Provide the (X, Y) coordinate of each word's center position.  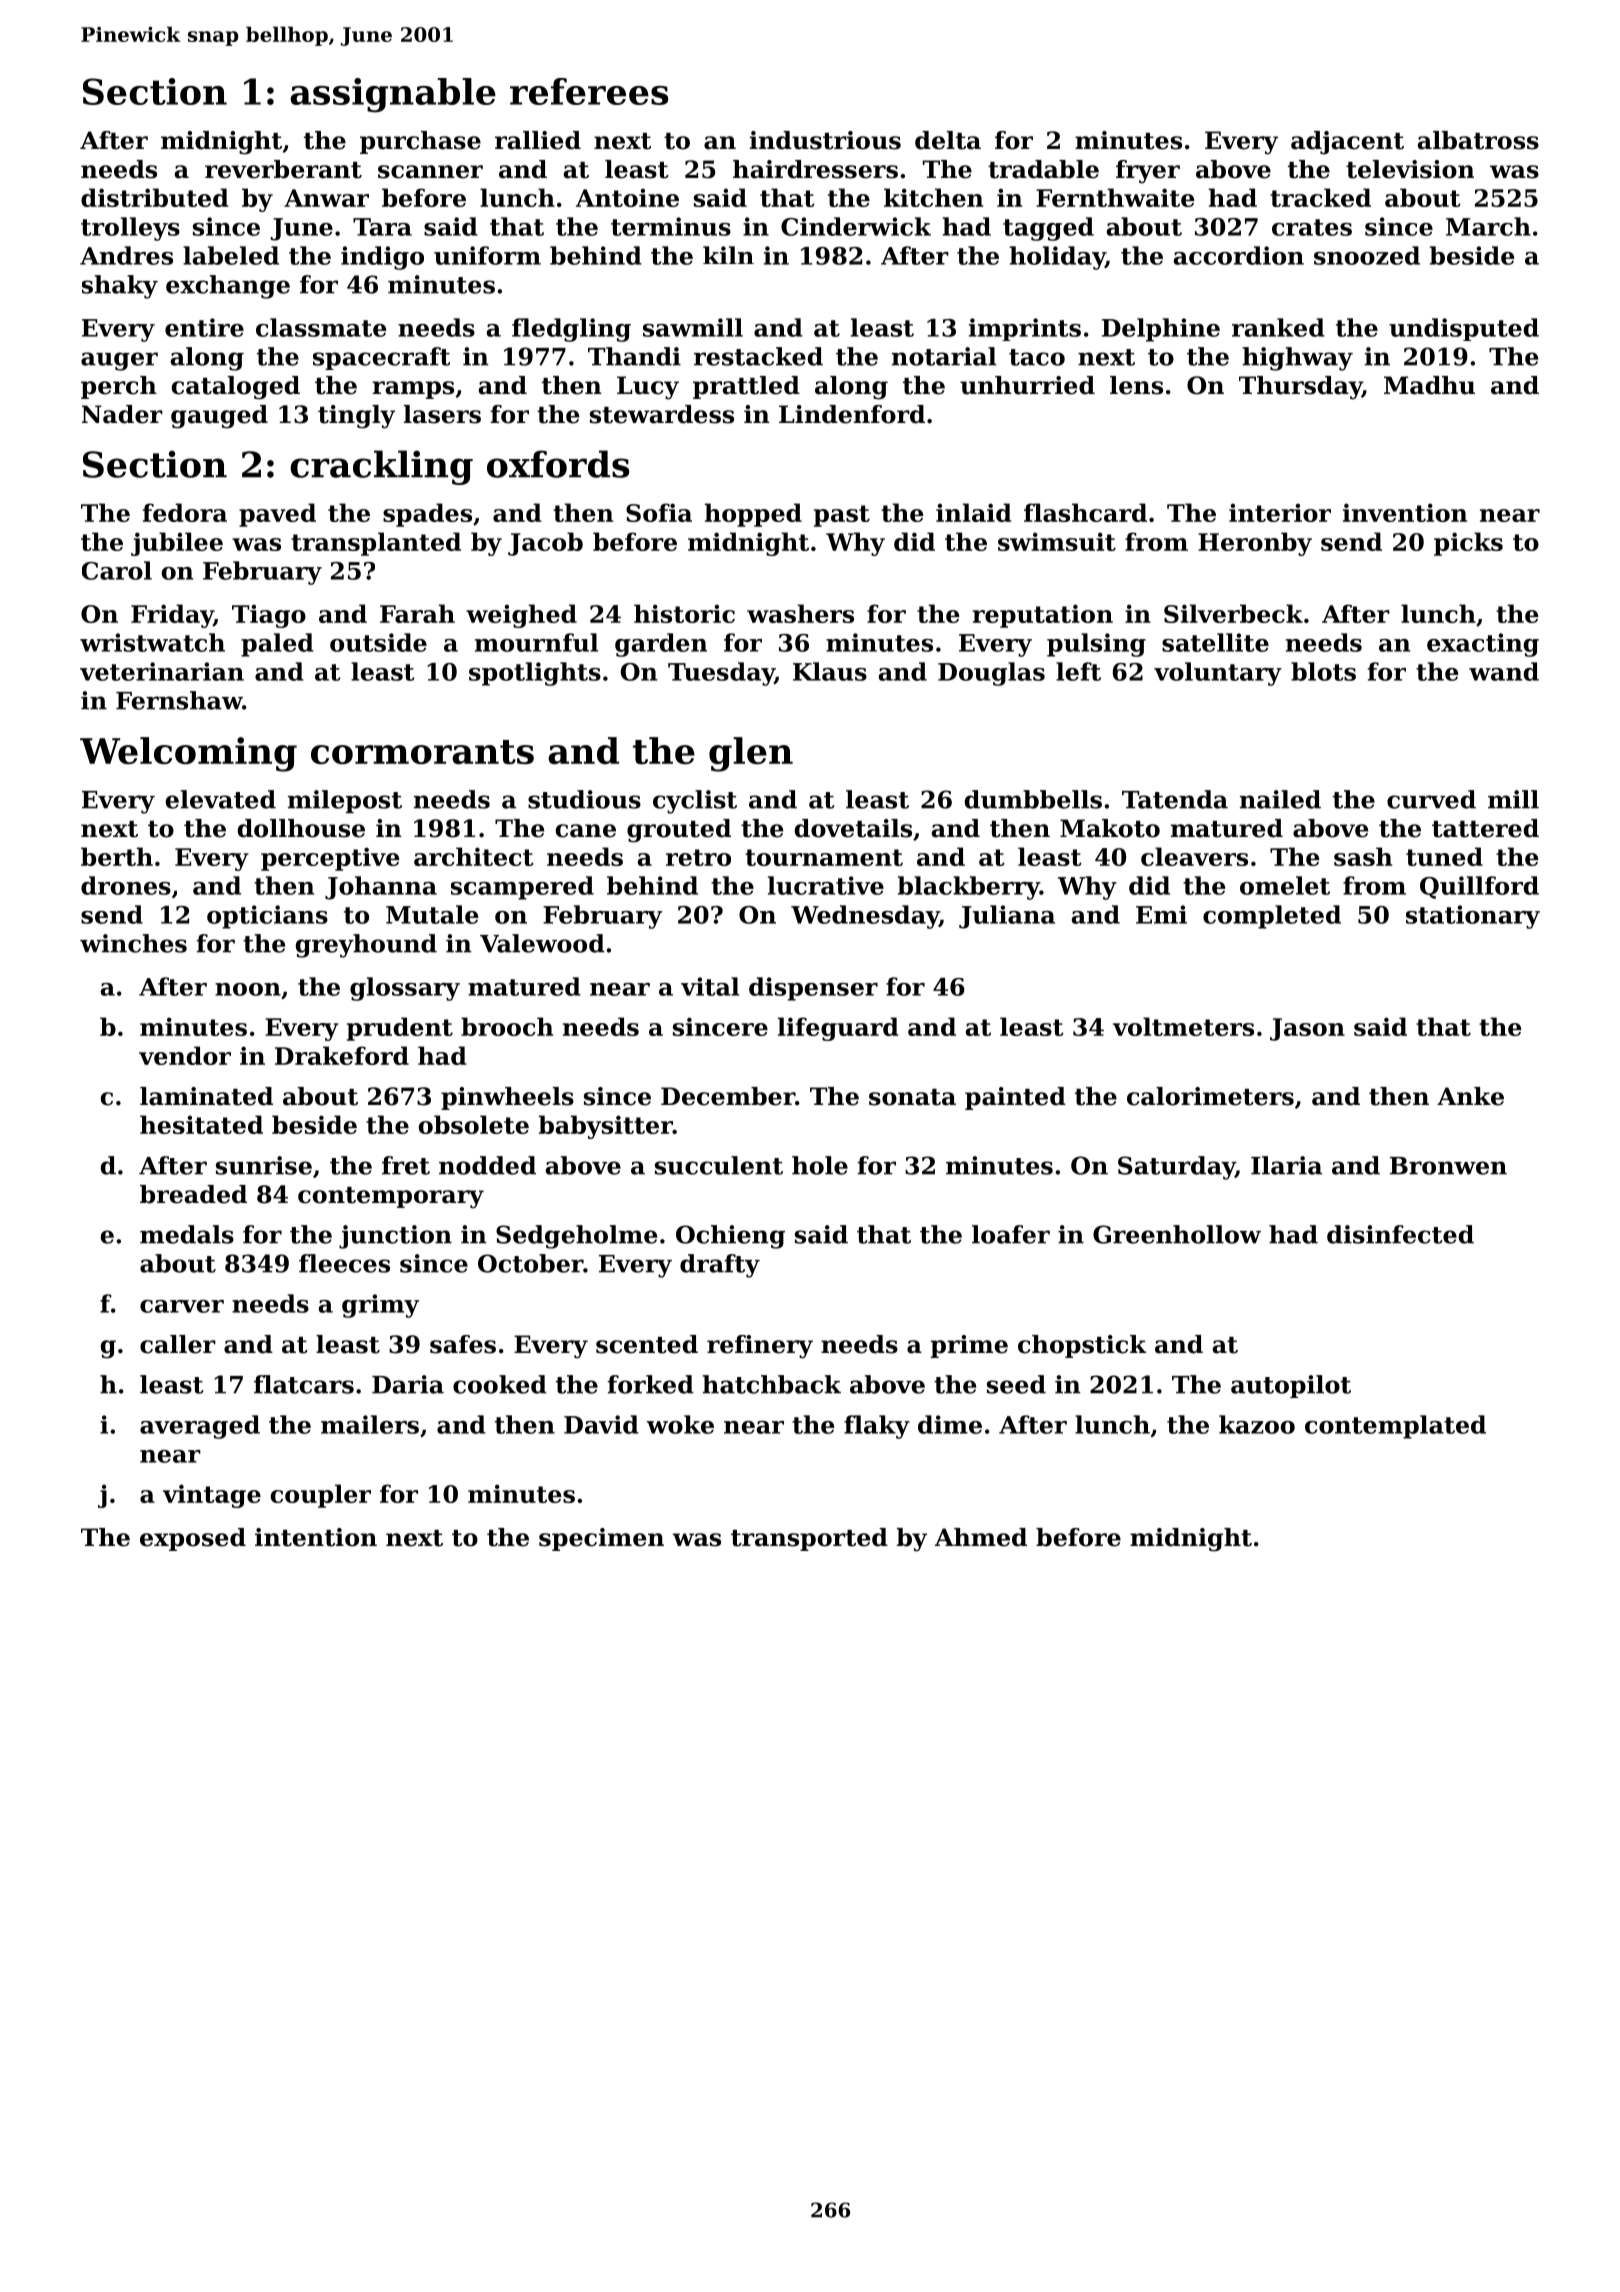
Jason (1307, 1029)
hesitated (201, 1124)
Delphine (1161, 330)
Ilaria (1286, 1165)
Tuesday (721, 674)
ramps (413, 390)
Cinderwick (856, 226)
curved (1431, 799)
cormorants (422, 752)
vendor (185, 1055)
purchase (420, 142)
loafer (1011, 1234)
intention (316, 1537)
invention (1405, 512)
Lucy (648, 388)
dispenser (813, 989)
